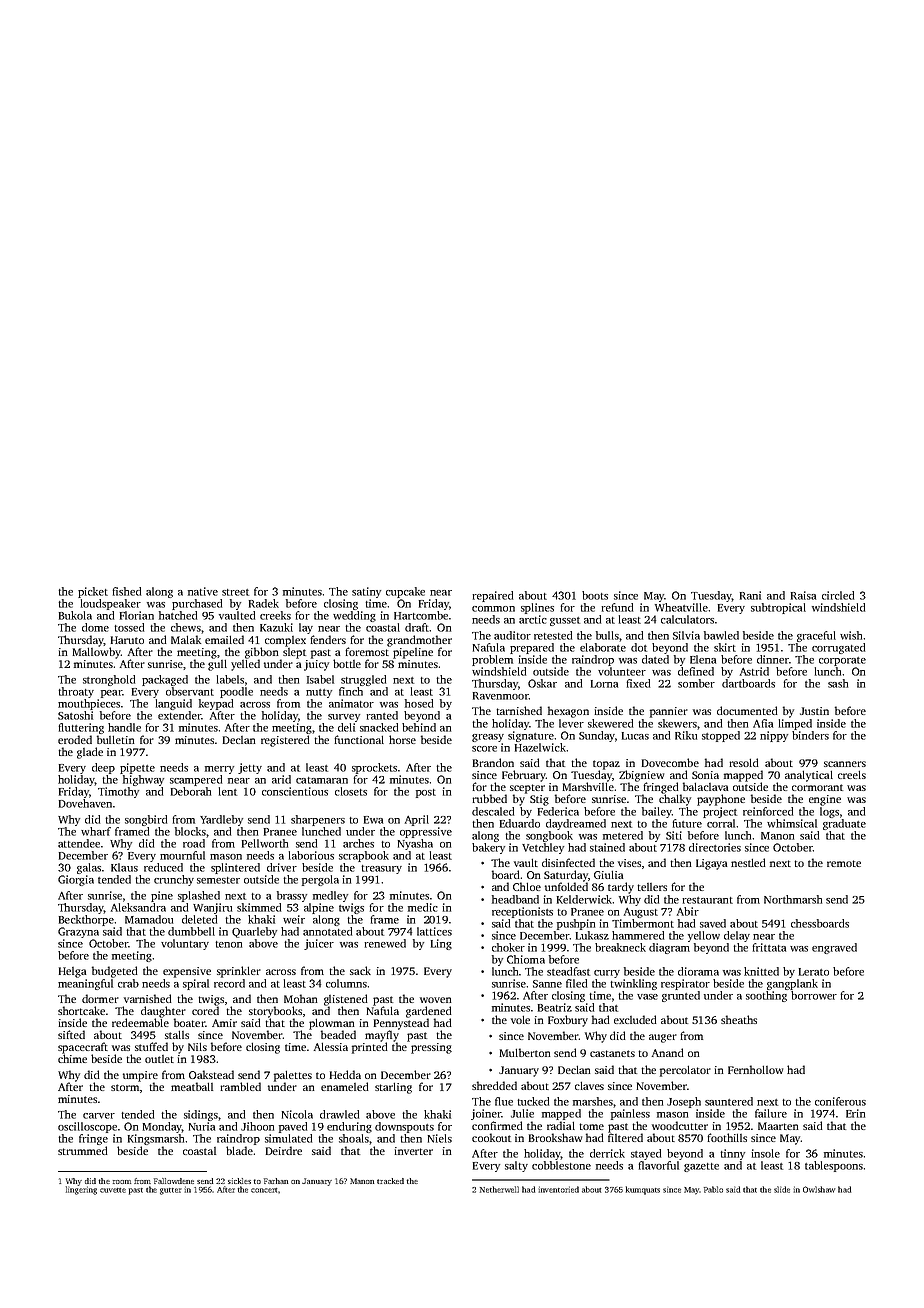 This screenshot has height=1308, width=924. I want to click on Beckthorpe, so click(86, 920).
